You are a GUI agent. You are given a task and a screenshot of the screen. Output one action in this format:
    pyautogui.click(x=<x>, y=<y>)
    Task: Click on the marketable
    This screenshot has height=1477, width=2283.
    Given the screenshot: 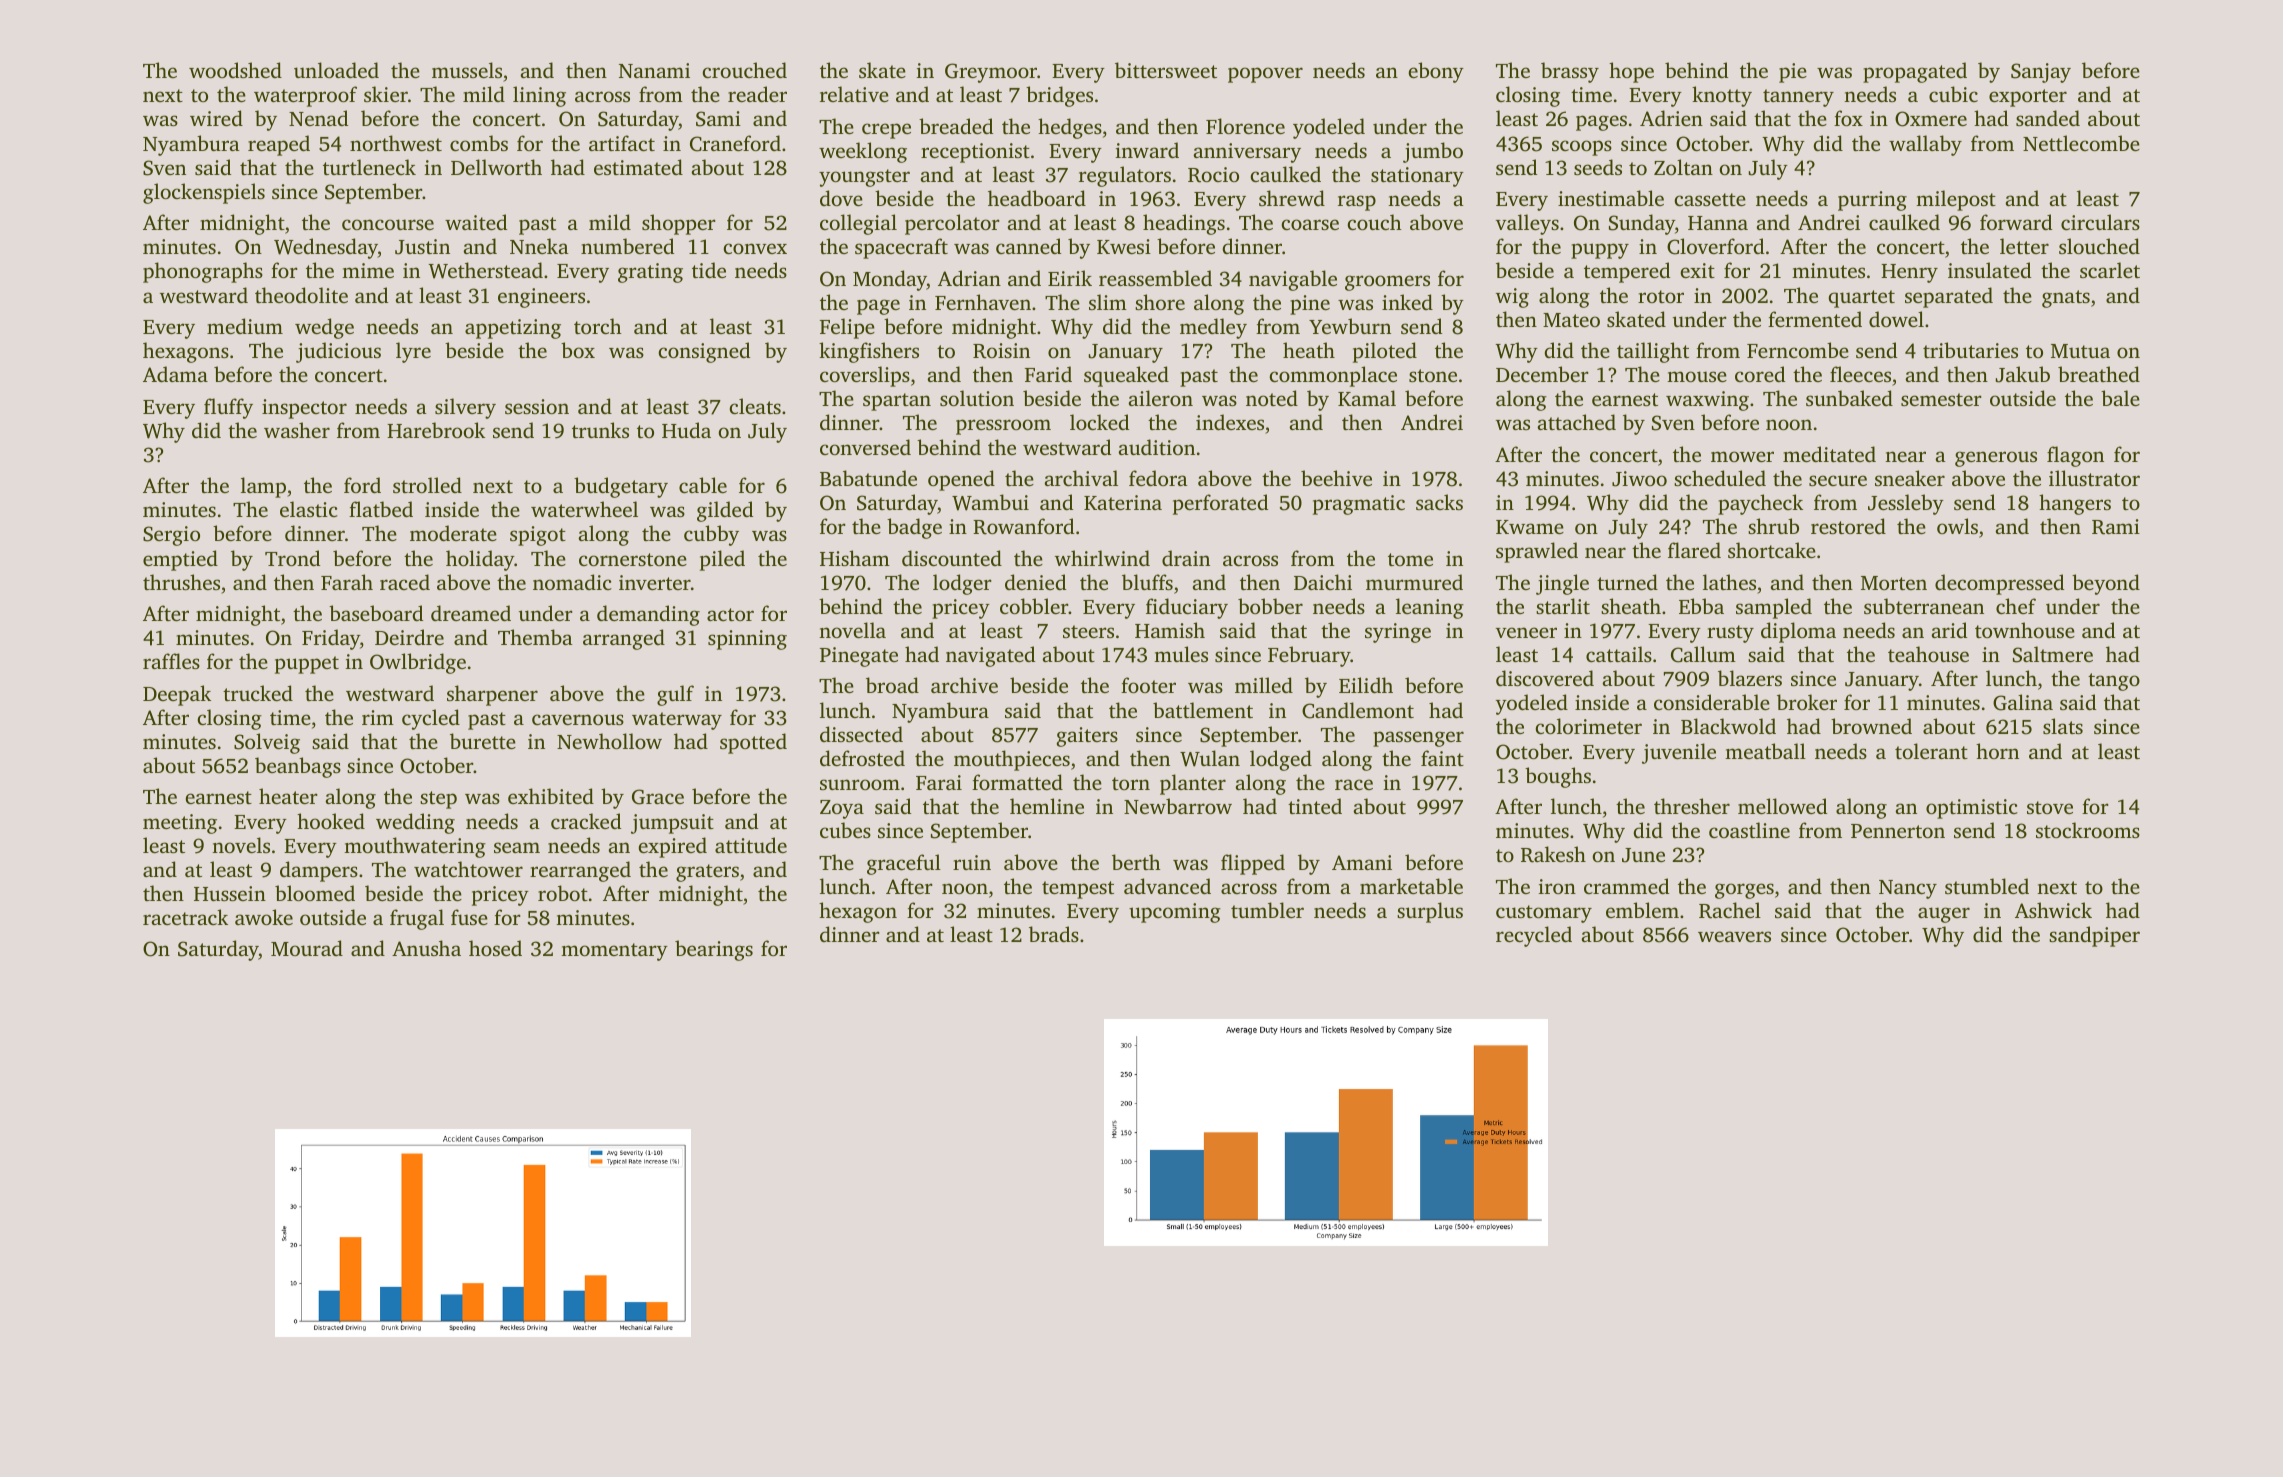 What is the action you would take?
    pyautogui.click(x=1411, y=886)
